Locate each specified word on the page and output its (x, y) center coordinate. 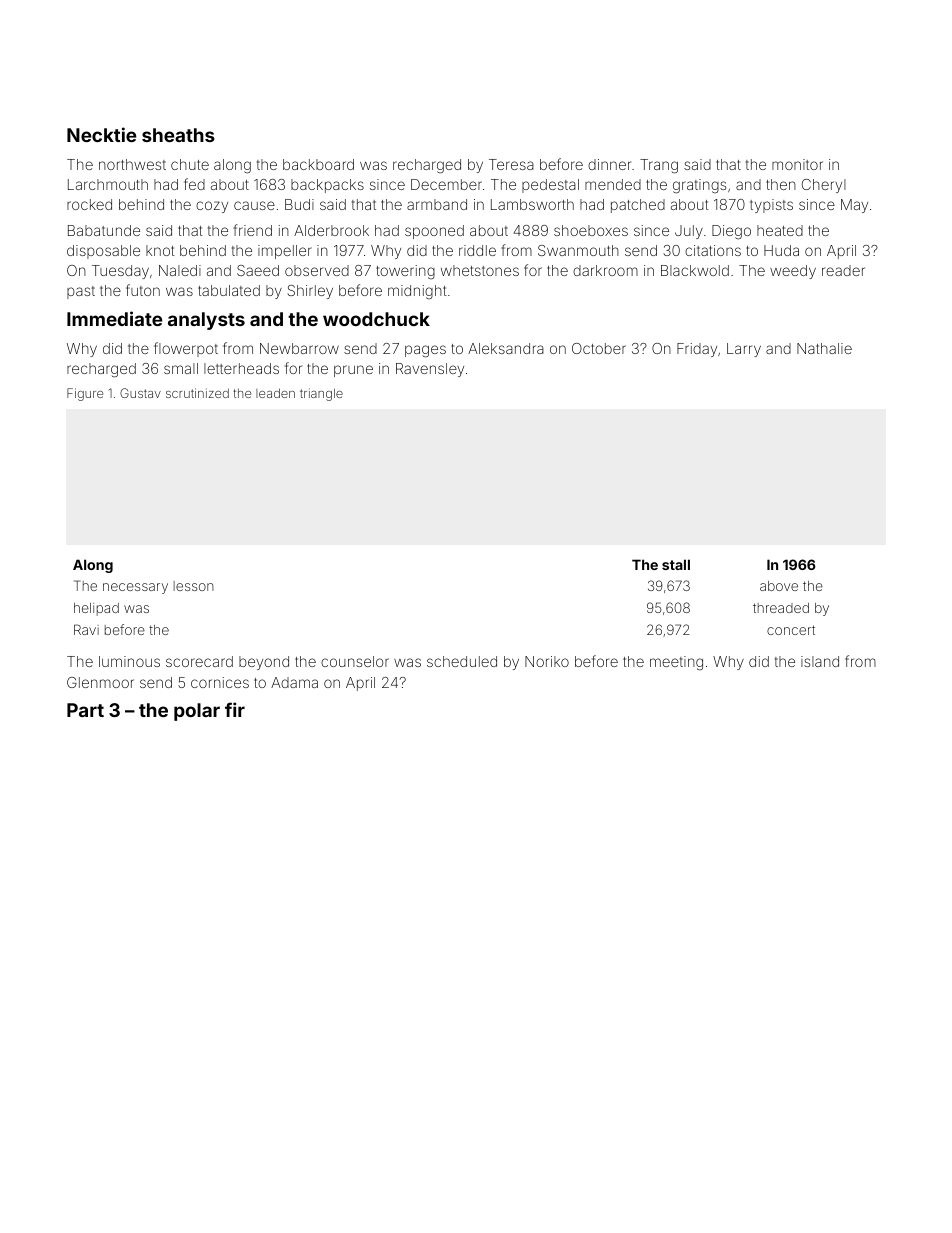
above (779, 586)
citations (713, 250)
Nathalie (824, 348)
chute (190, 164)
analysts (206, 321)
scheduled (462, 661)
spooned (434, 232)
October (599, 348)
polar (197, 712)
